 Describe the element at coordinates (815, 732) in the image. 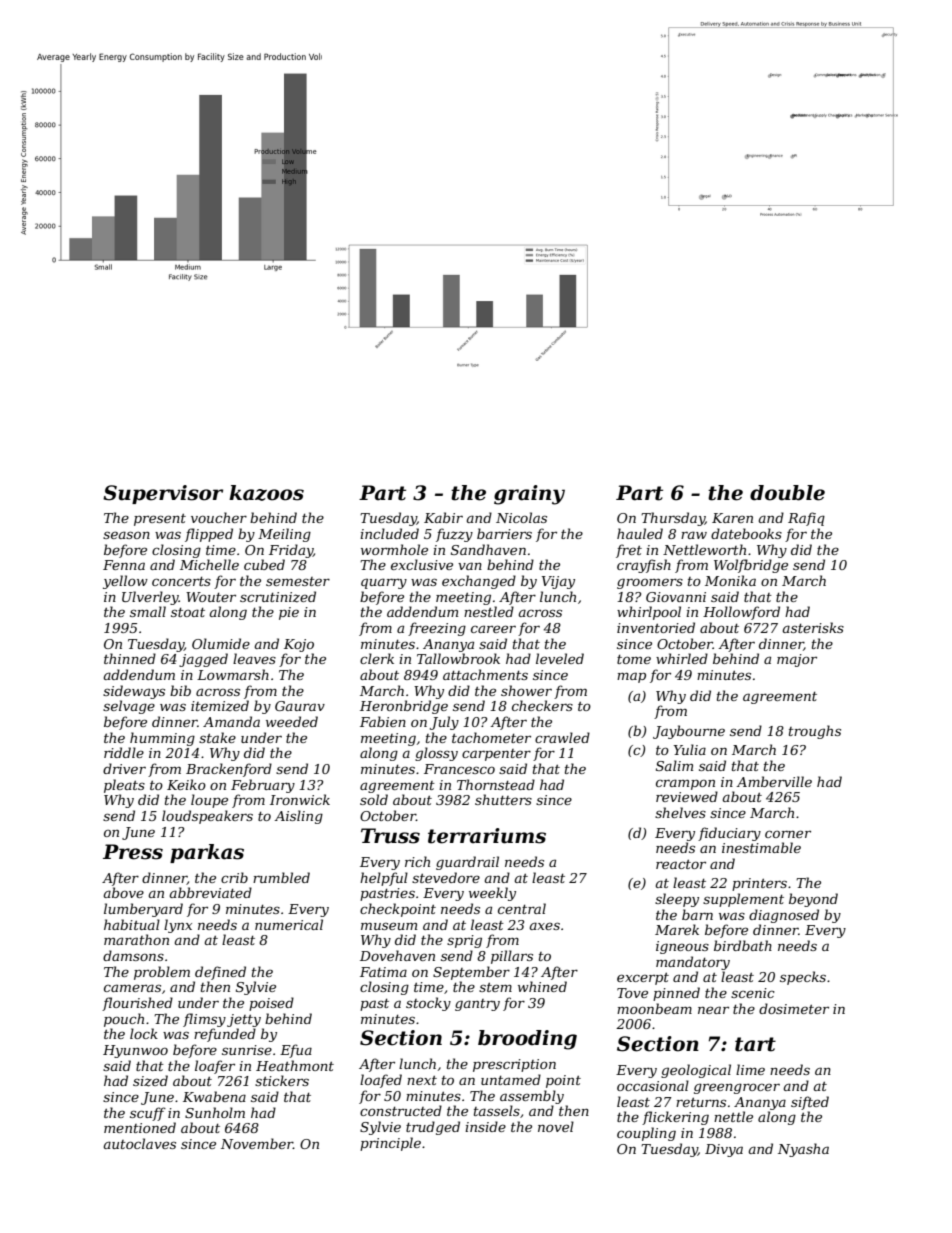

I see `troughs` at that location.
